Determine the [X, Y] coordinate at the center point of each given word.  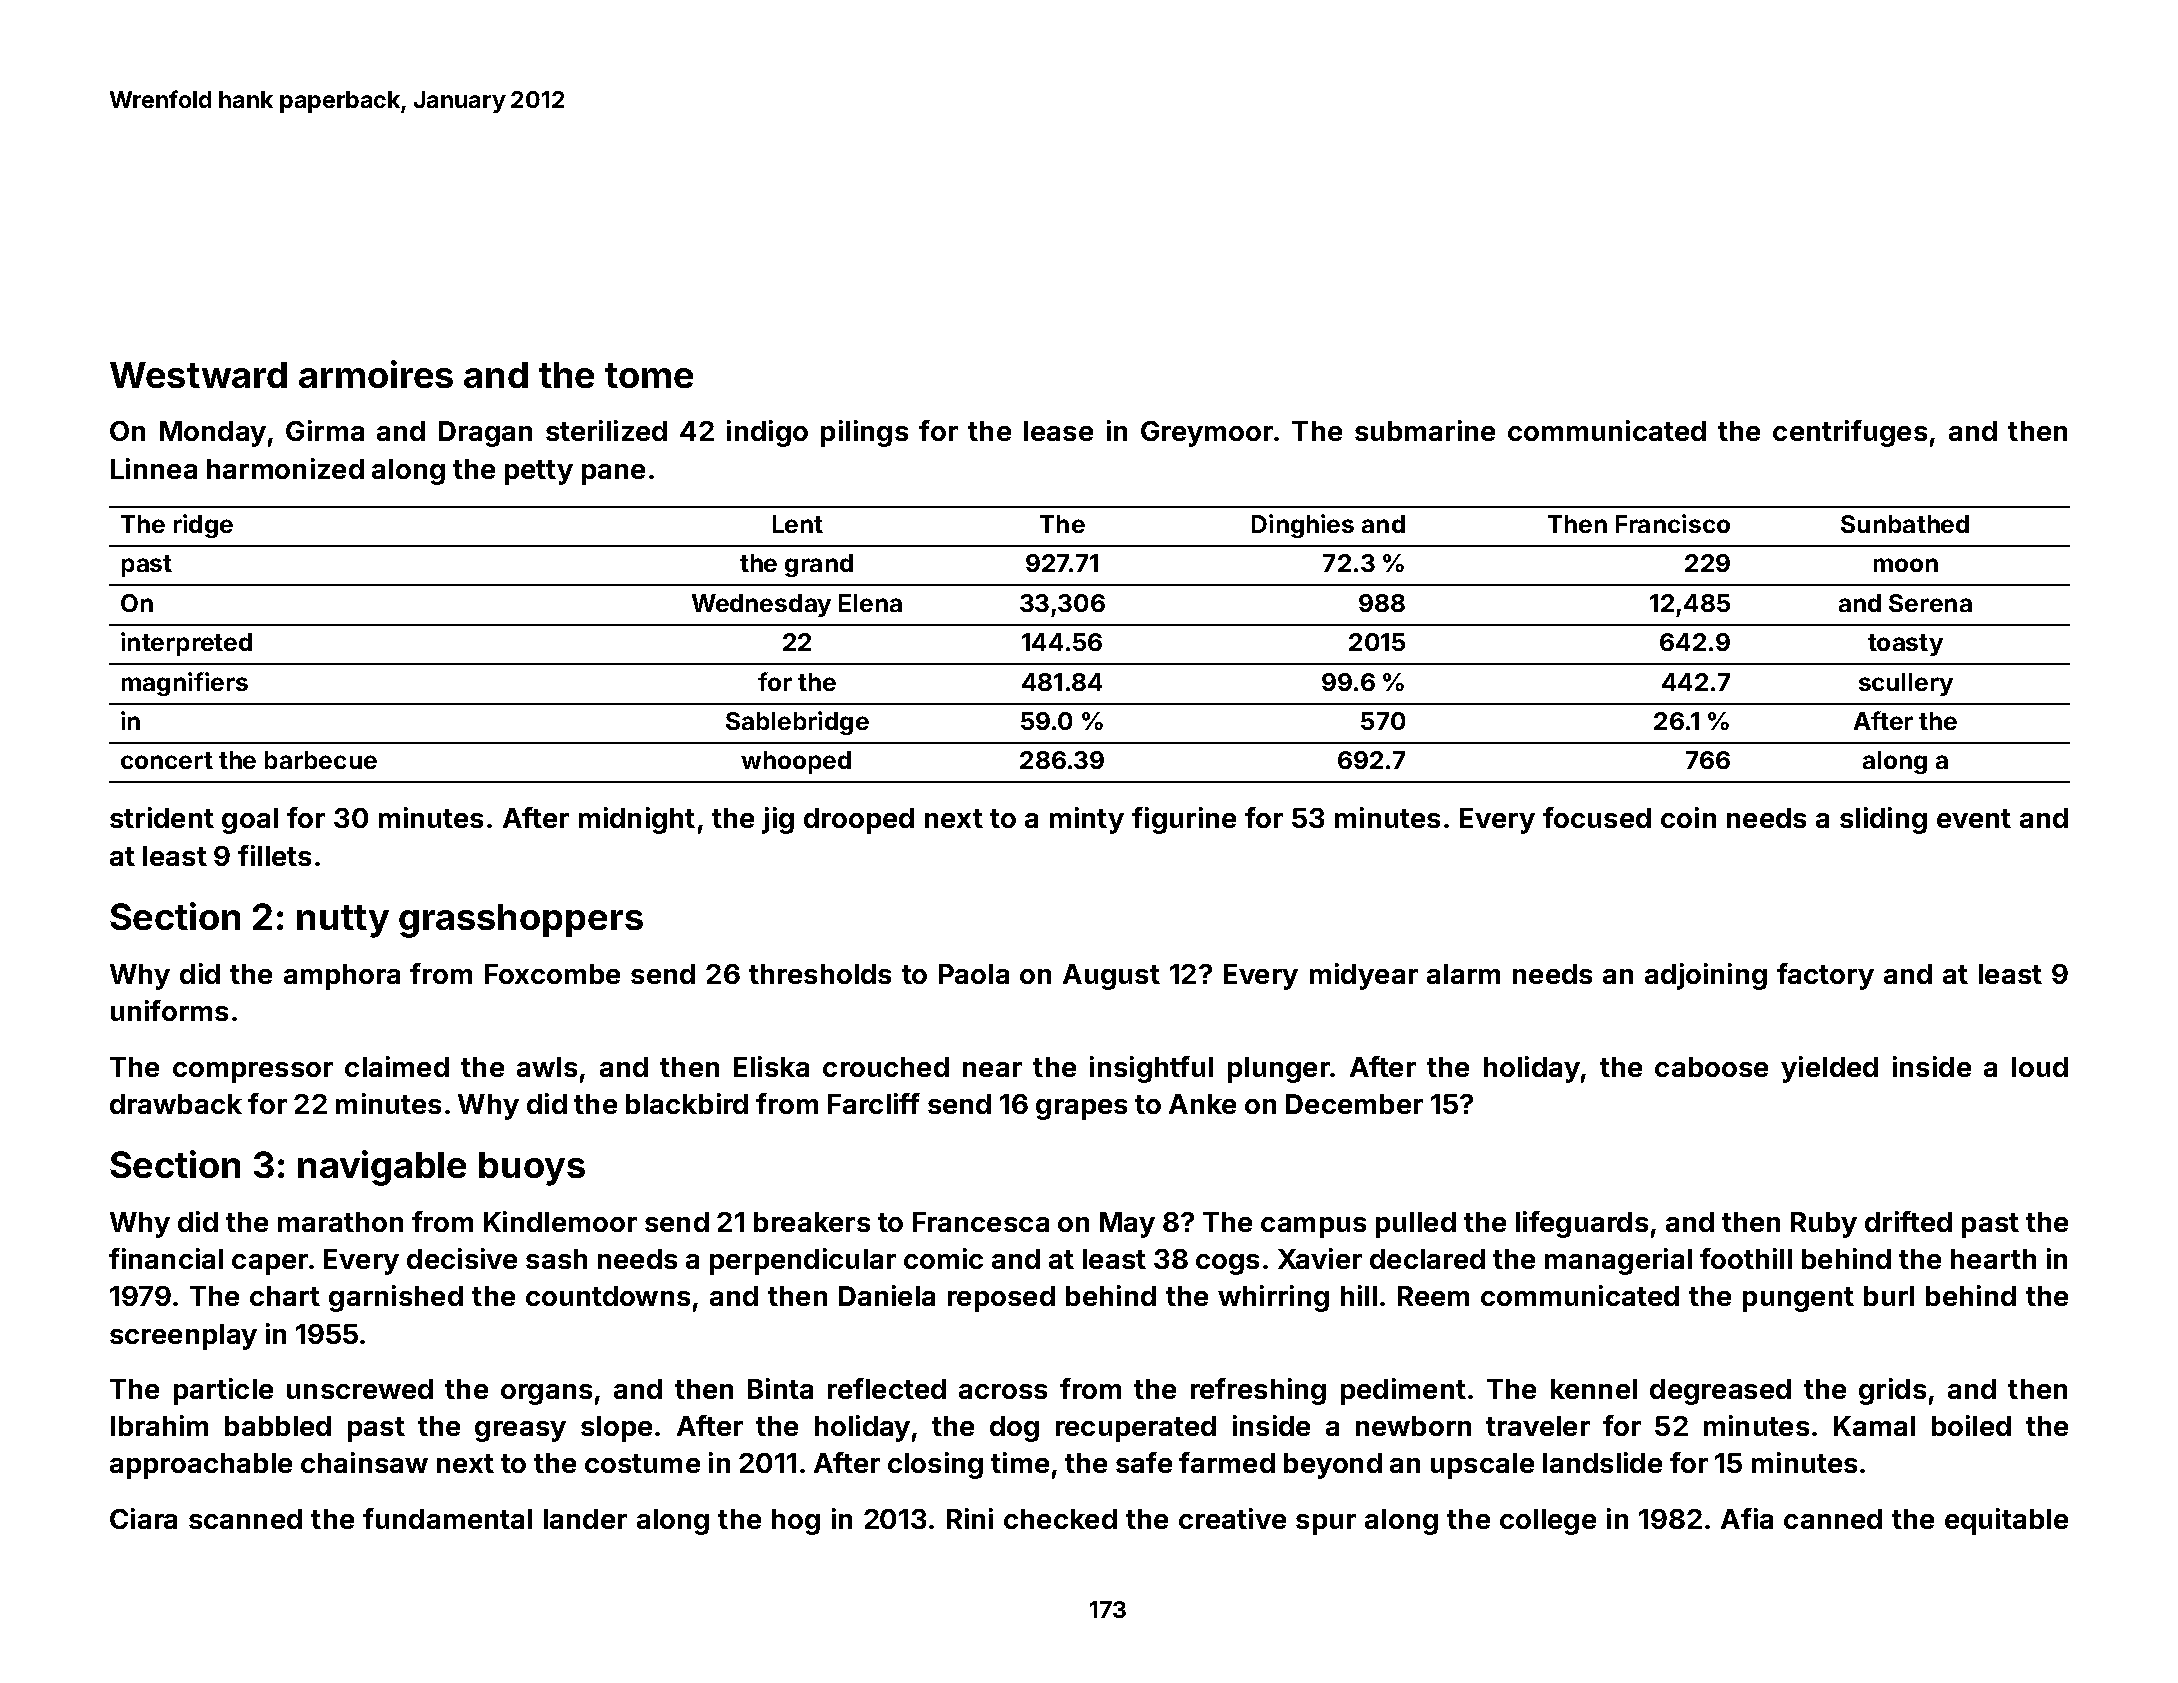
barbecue [321, 760]
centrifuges [1850, 433]
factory [1825, 976]
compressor [253, 1072]
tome [649, 375]
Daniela [887, 1295]
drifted [1908, 1221]
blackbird [687, 1103]
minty [1087, 820]
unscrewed [360, 1389]
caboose [1711, 1067]
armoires [376, 374]
